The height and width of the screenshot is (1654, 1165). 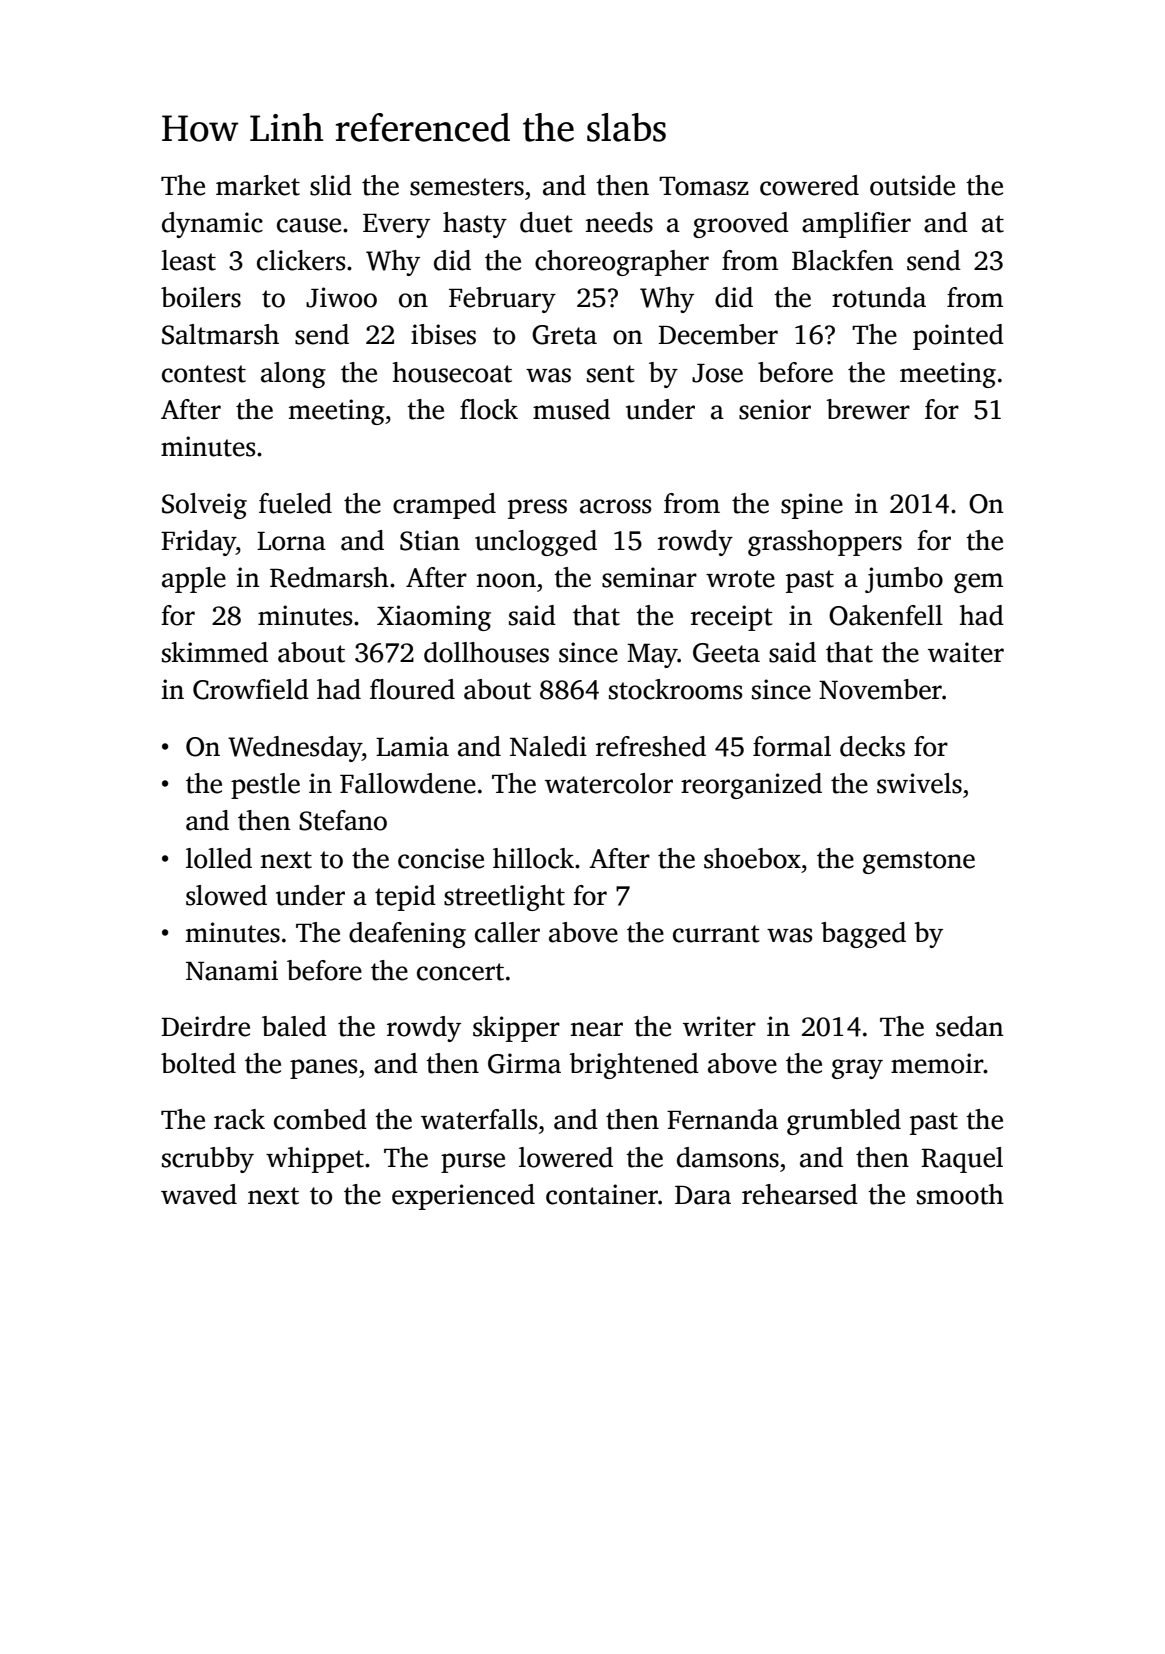 What do you see at coordinates (919, 862) in the screenshot?
I see `gemstone` at bounding box center [919, 862].
